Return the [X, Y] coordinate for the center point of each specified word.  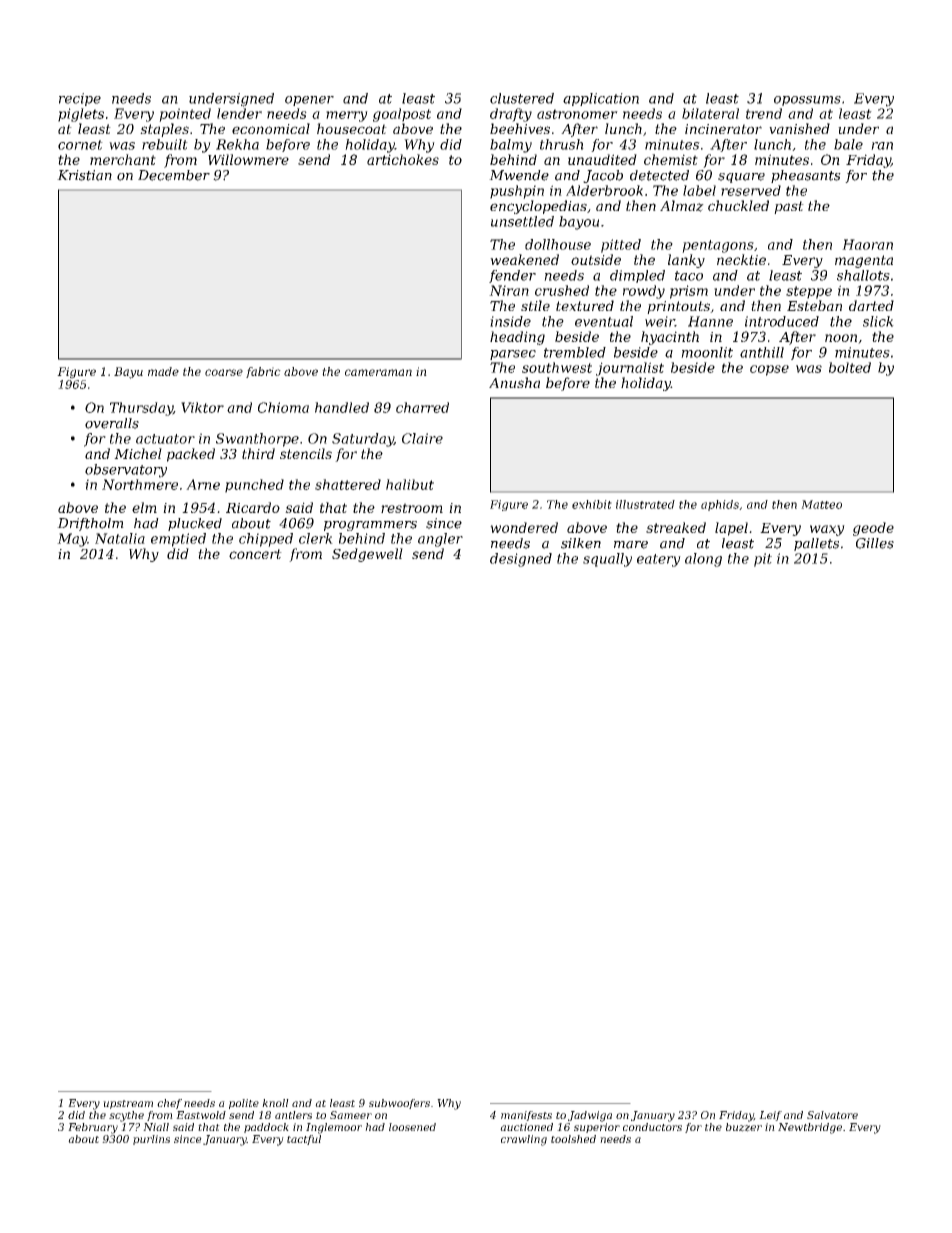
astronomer [577, 114]
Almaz [682, 206]
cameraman [378, 372]
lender [239, 113]
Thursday [141, 409]
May [72, 540]
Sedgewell [367, 555]
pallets [816, 544]
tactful [304, 1140]
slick [878, 321]
